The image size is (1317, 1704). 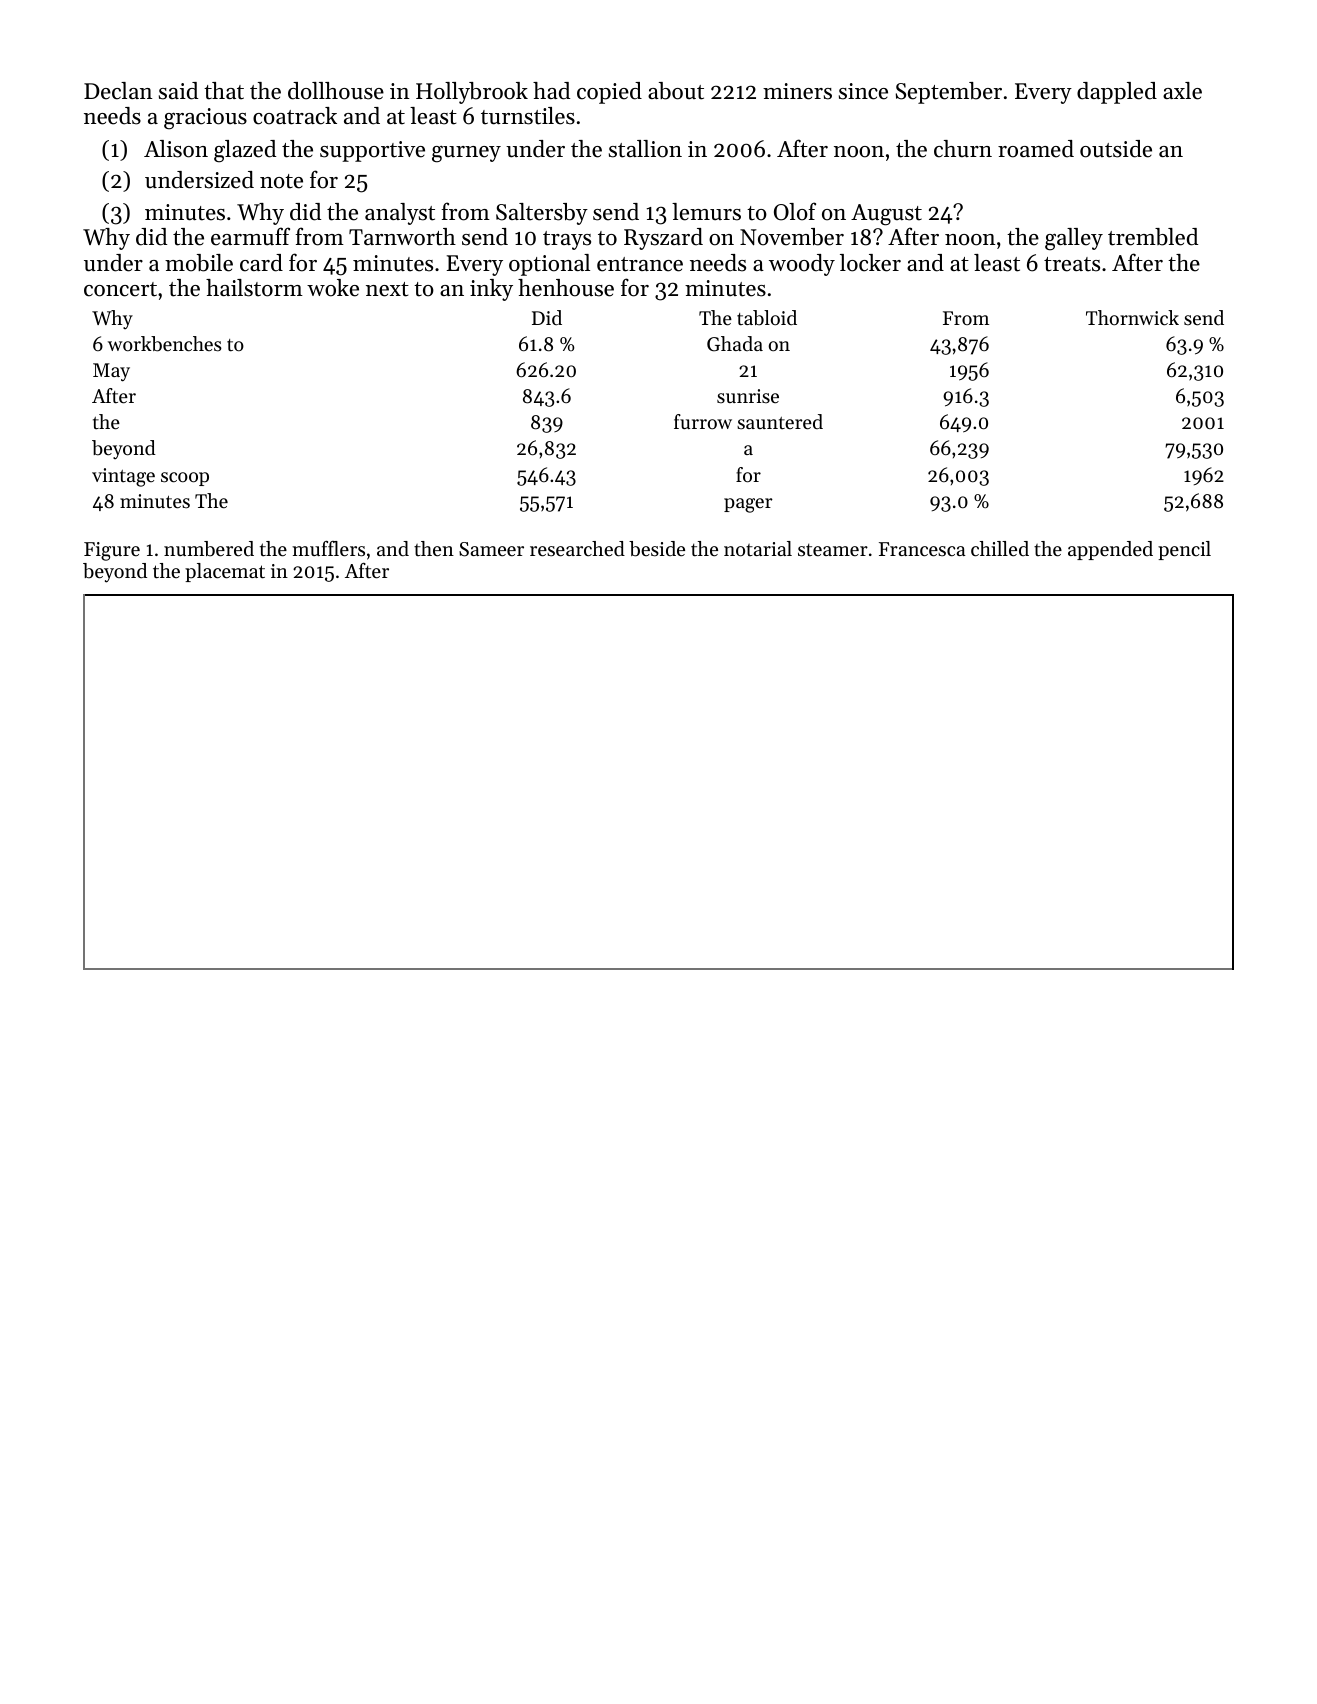 I want to click on outside, so click(x=1116, y=149).
